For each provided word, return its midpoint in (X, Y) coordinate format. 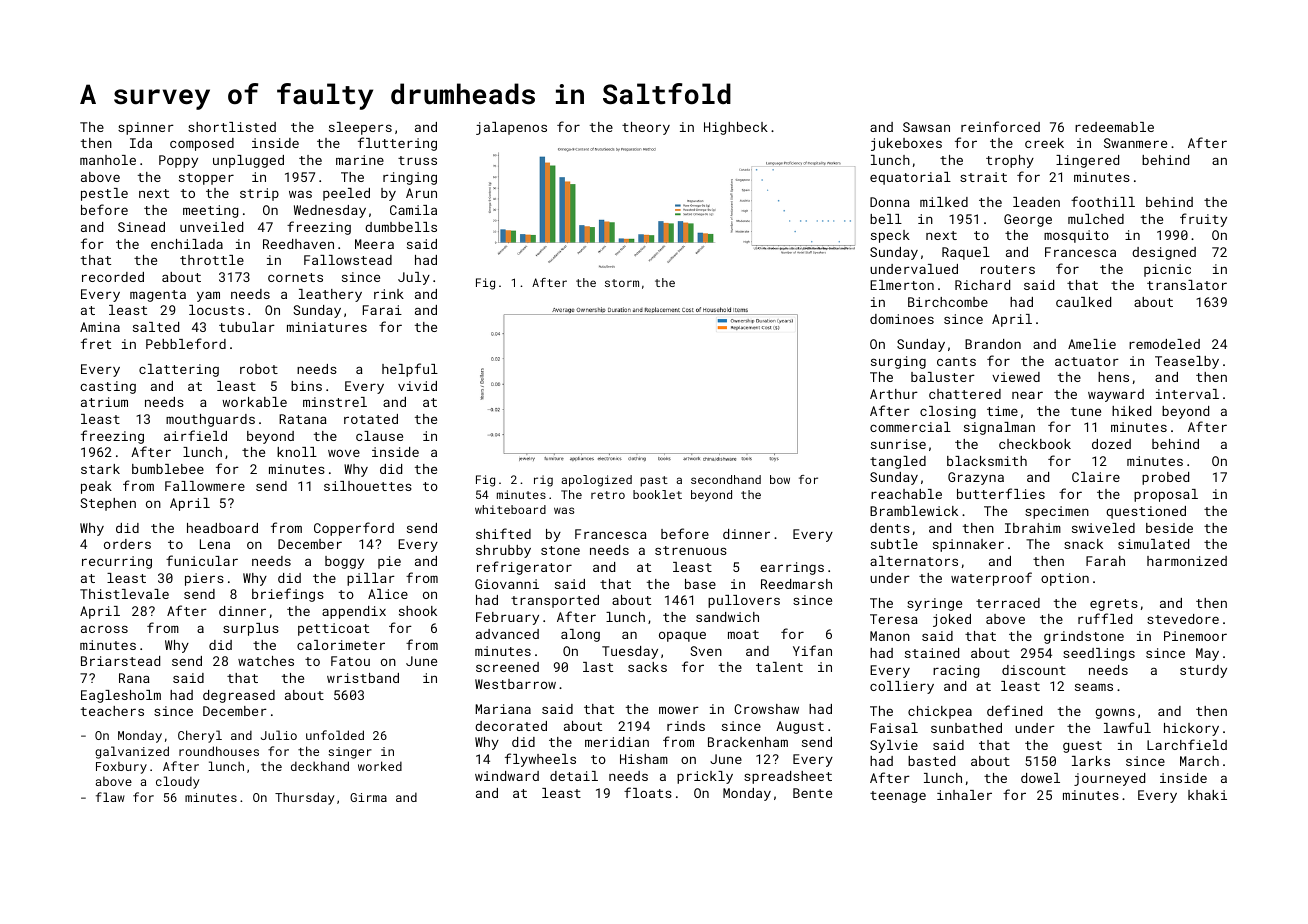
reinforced (1000, 126)
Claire (1096, 477)
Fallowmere (205, 486)
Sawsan (926, 127)
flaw (110, 797)
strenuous (691, 550)
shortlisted (232, 127)
